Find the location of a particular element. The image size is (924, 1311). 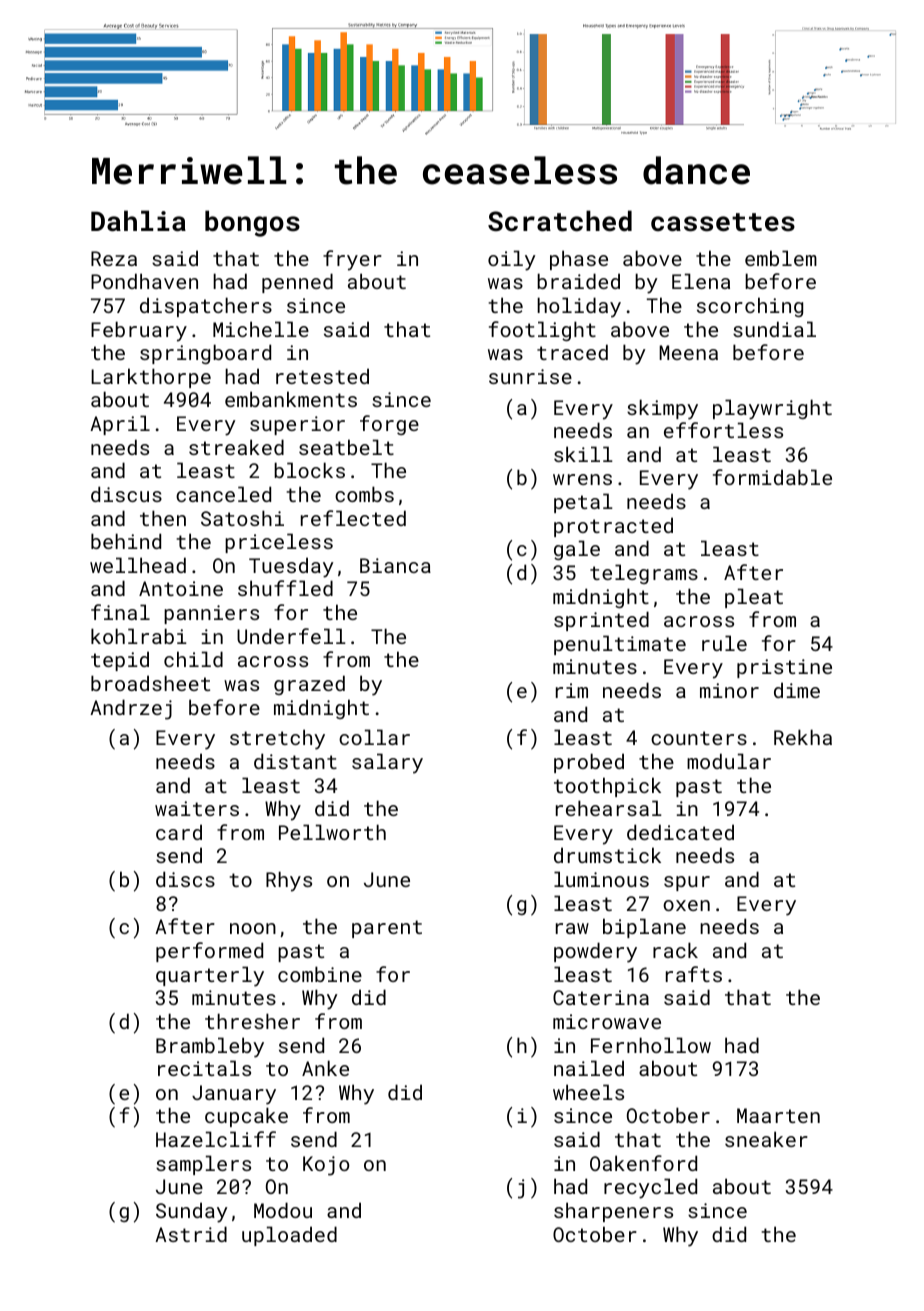

sharpeners is located at coordinates (613, 1212).
